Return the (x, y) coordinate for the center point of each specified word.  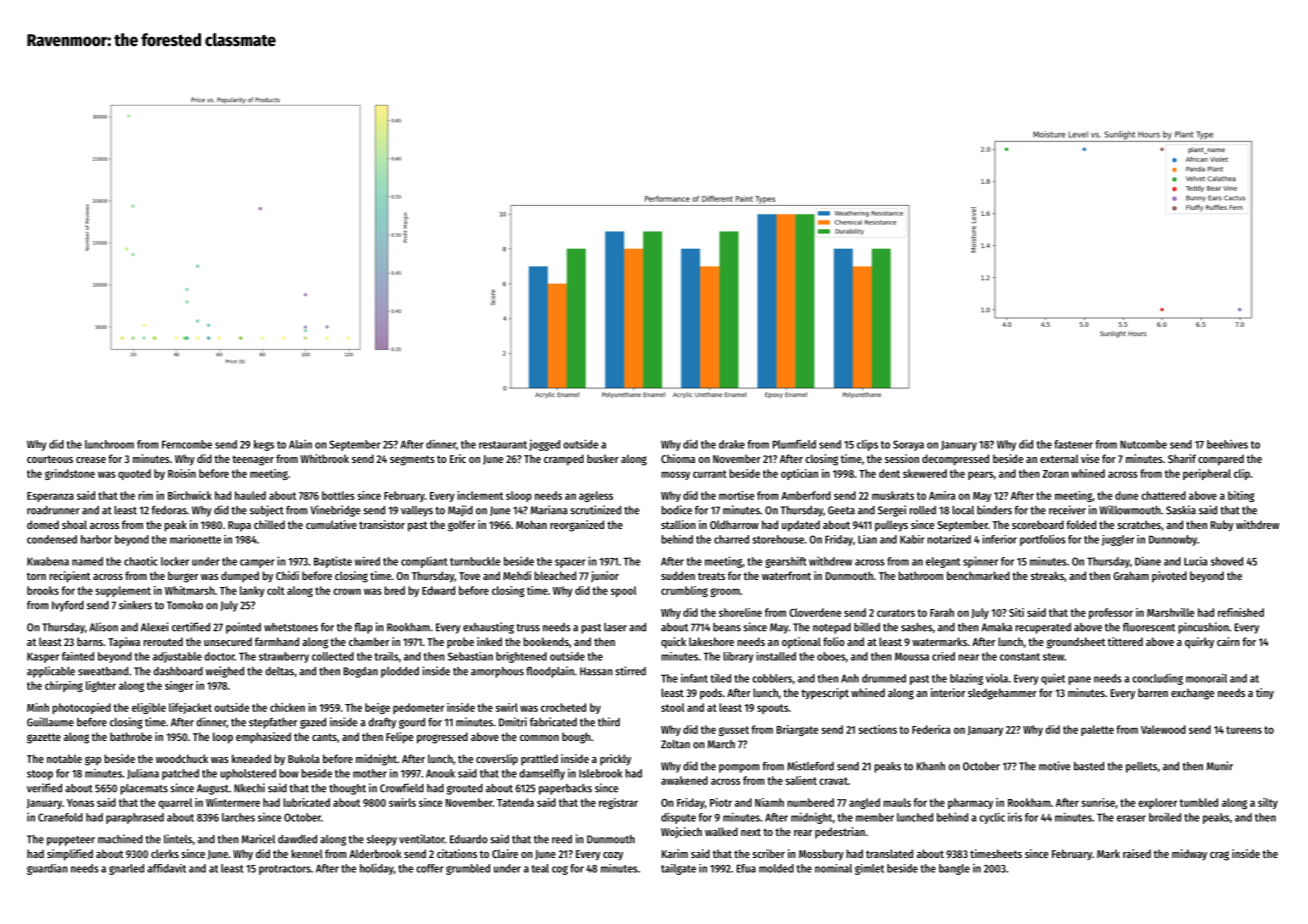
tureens (1244, 730)
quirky (1199, 643)
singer (179, 686)
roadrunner (53, 510)
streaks (1047, 575)
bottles (338, 495)
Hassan (596, 671)
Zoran (1055, 474)
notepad (832, 628)
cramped (564, 460)
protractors (285, 870)
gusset (734, 731)
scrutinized (595, 510)
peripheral (1207, 474)
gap (93, 761)
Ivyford (68, 606)
